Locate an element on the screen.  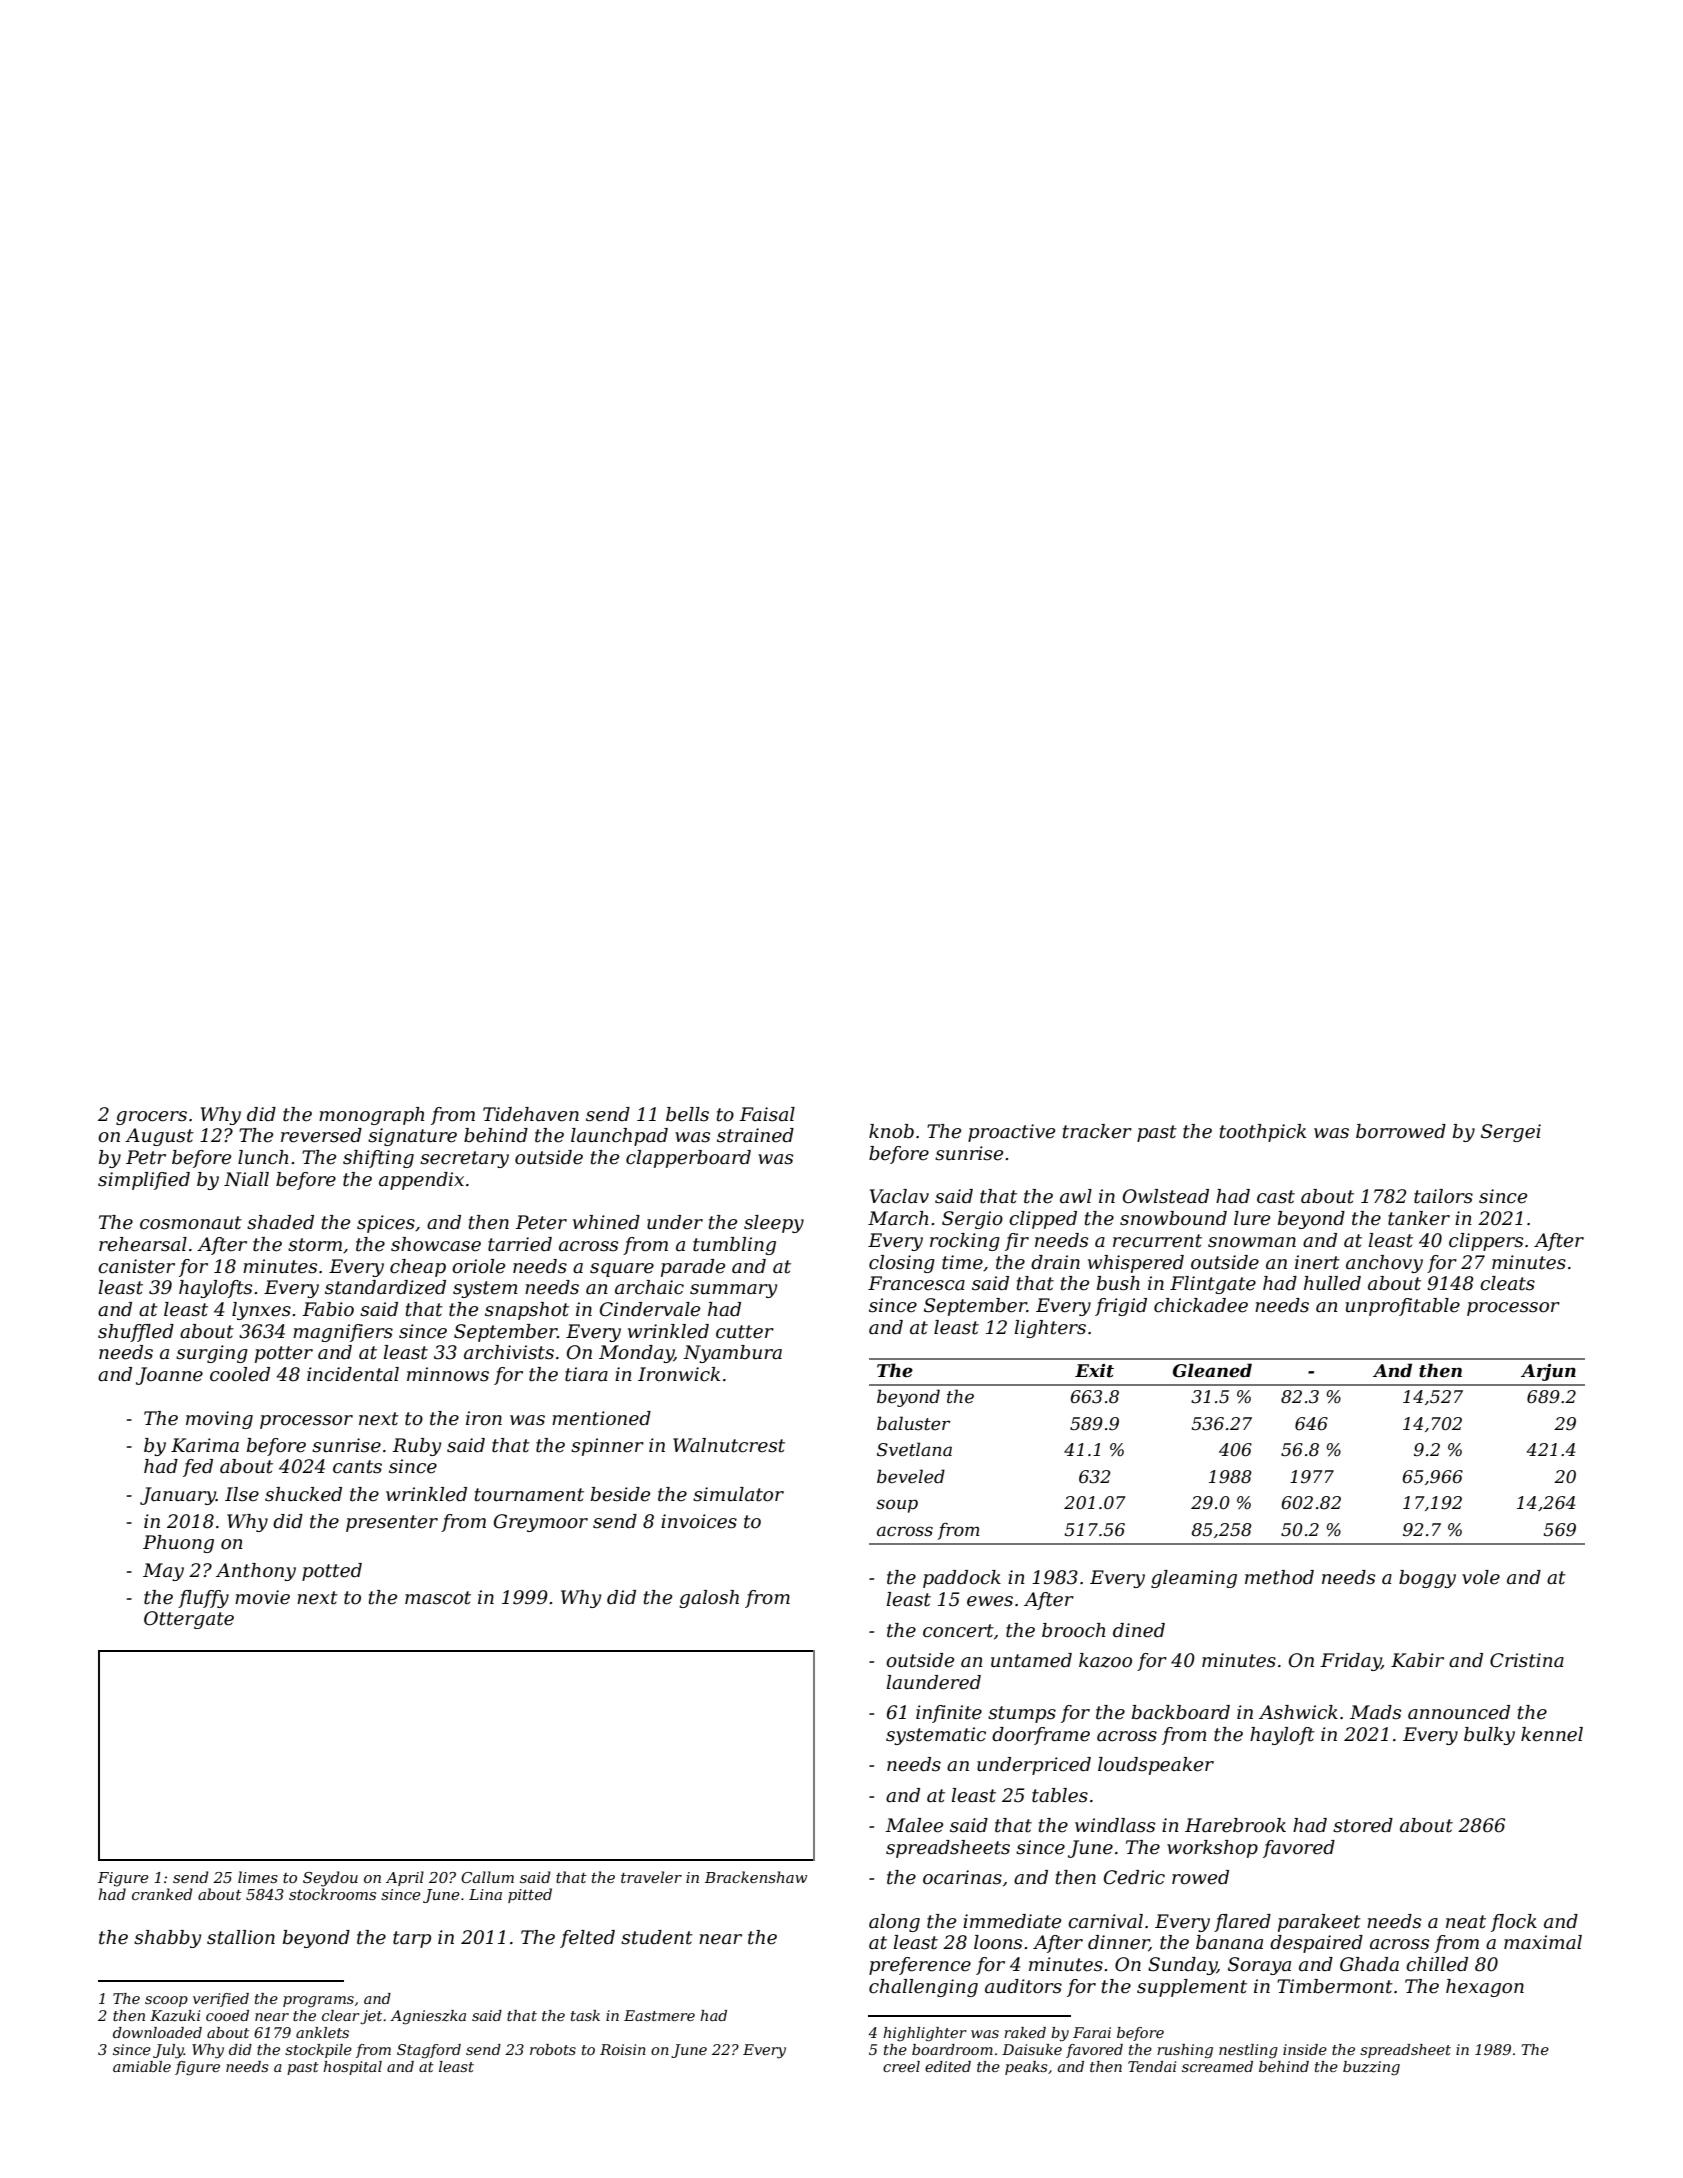
Ruby is located at coordinates (416, 1447).
